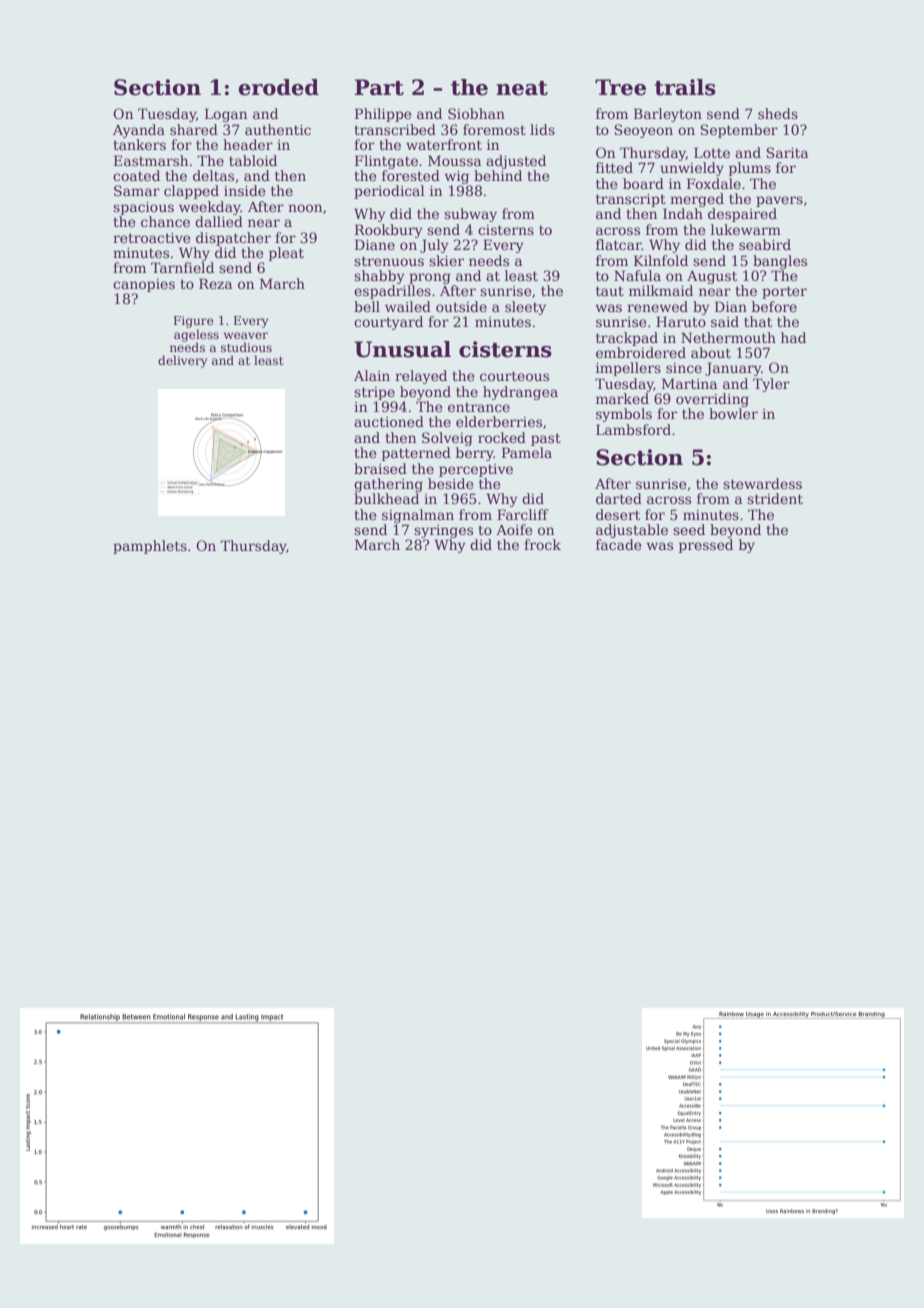 The height and width of the document is (1308, 924). I want to click on shared, so click(194, 129).
